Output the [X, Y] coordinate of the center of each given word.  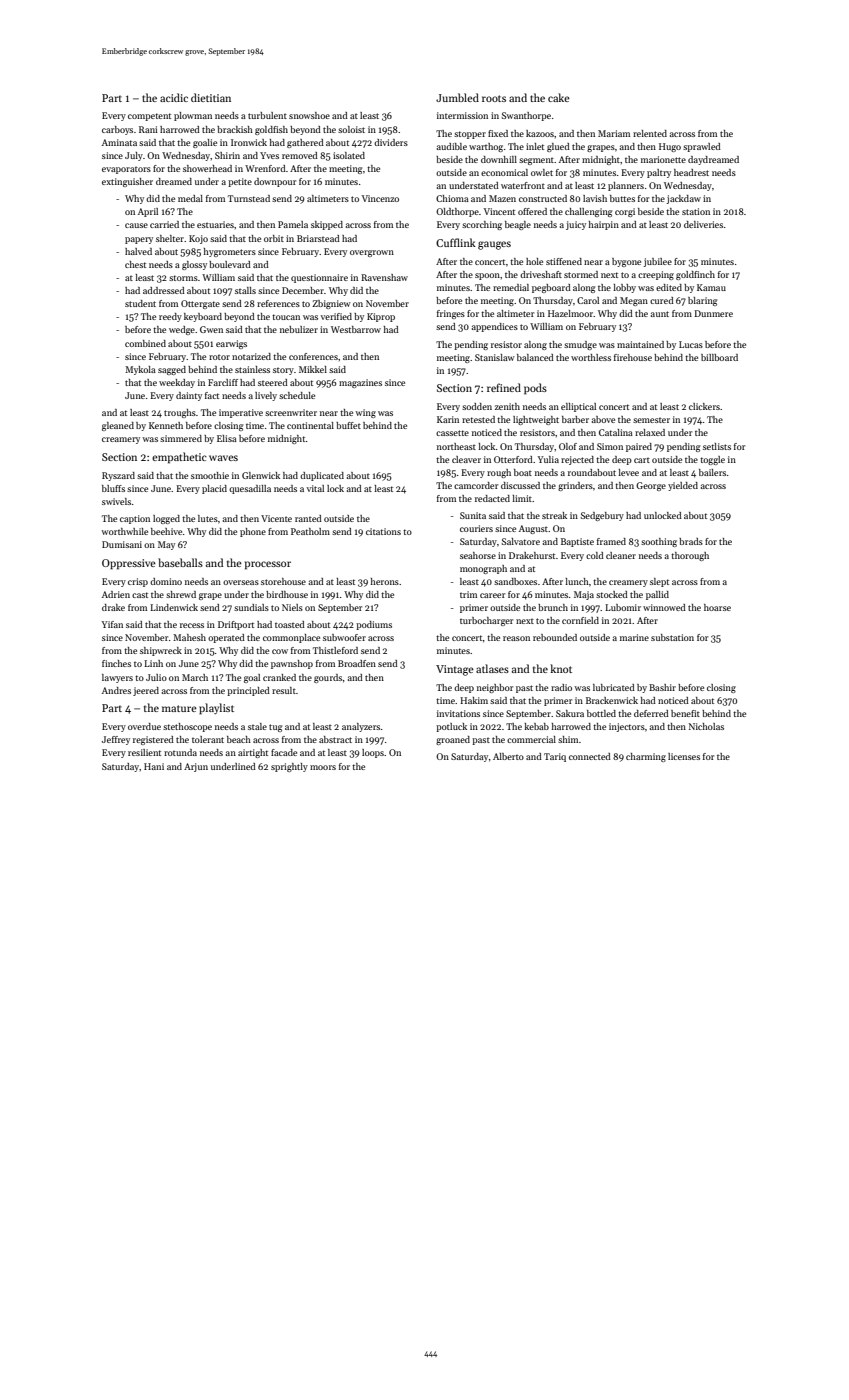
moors [323, 767]
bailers [712, 472]
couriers [476, 528]
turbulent [267, 115]
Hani [154, 766]
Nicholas [706, 726]
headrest [691, 172]
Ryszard [118, 476]
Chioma [452, 198]
